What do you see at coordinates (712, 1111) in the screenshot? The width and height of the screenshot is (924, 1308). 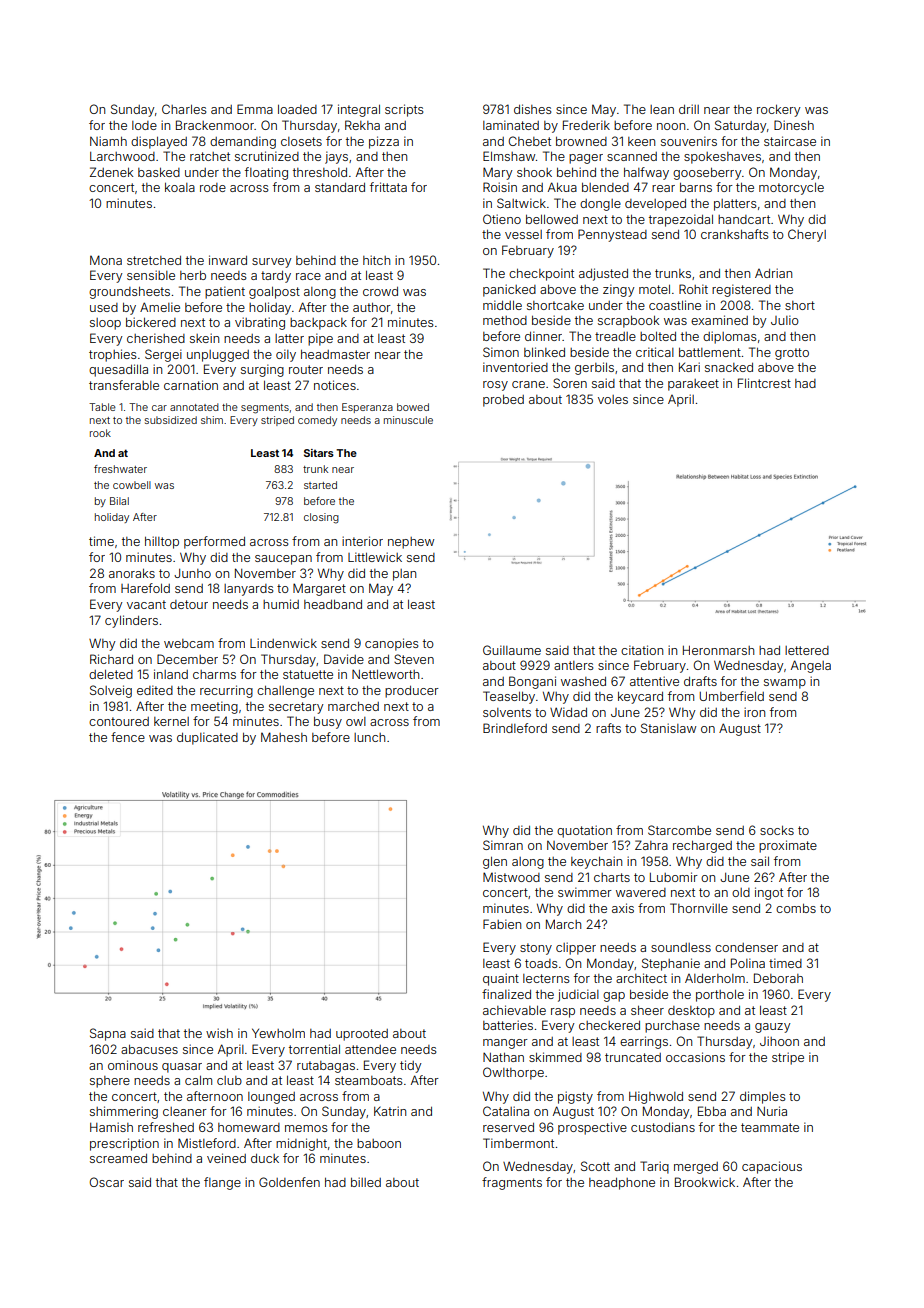 I see `Ebba` at bounding box center [712, 1111].
